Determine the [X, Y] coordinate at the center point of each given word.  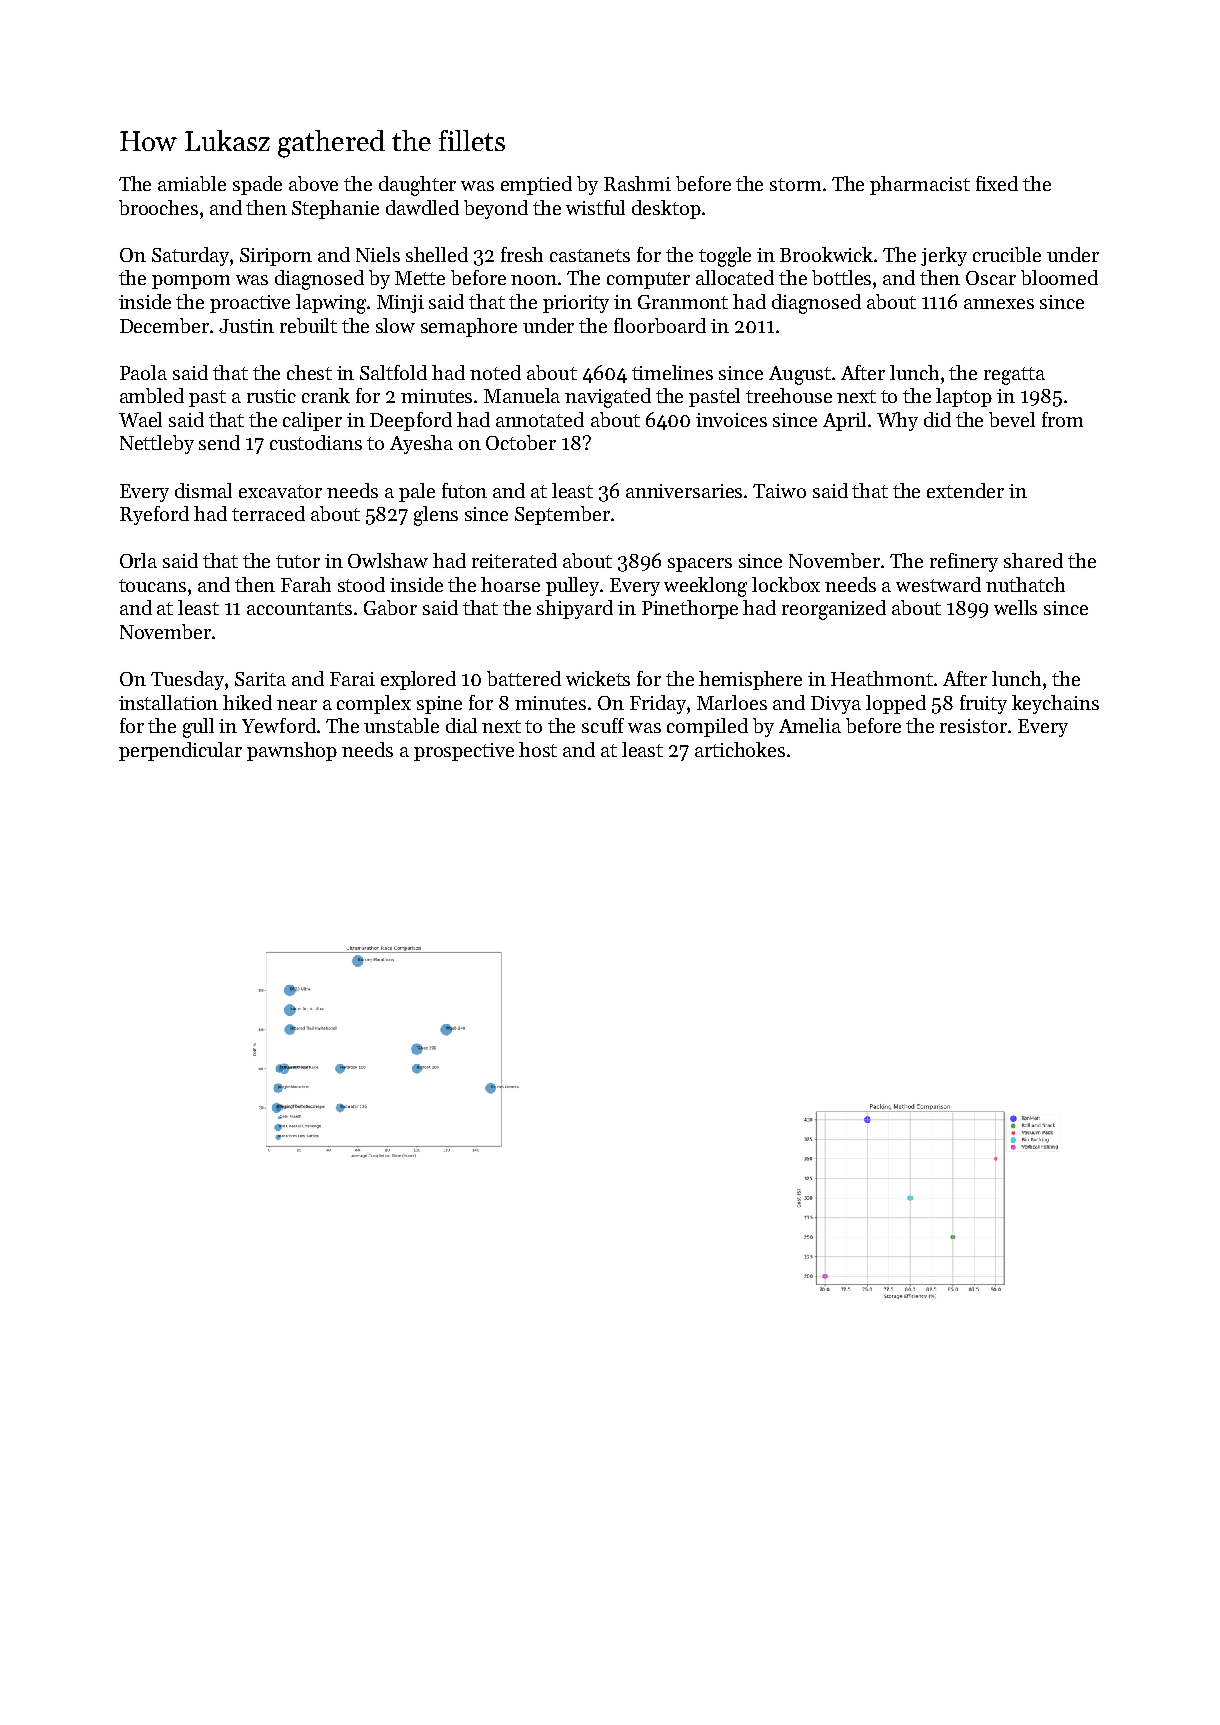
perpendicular [180, 751]
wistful [595, 207]
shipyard [575, 609]
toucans [152, 585]
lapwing [331, 304]
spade [257, 185]
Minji [400, 304]
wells [1015, 607]
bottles [841, 277]
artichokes [740, 749]
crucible [1007, 254]
